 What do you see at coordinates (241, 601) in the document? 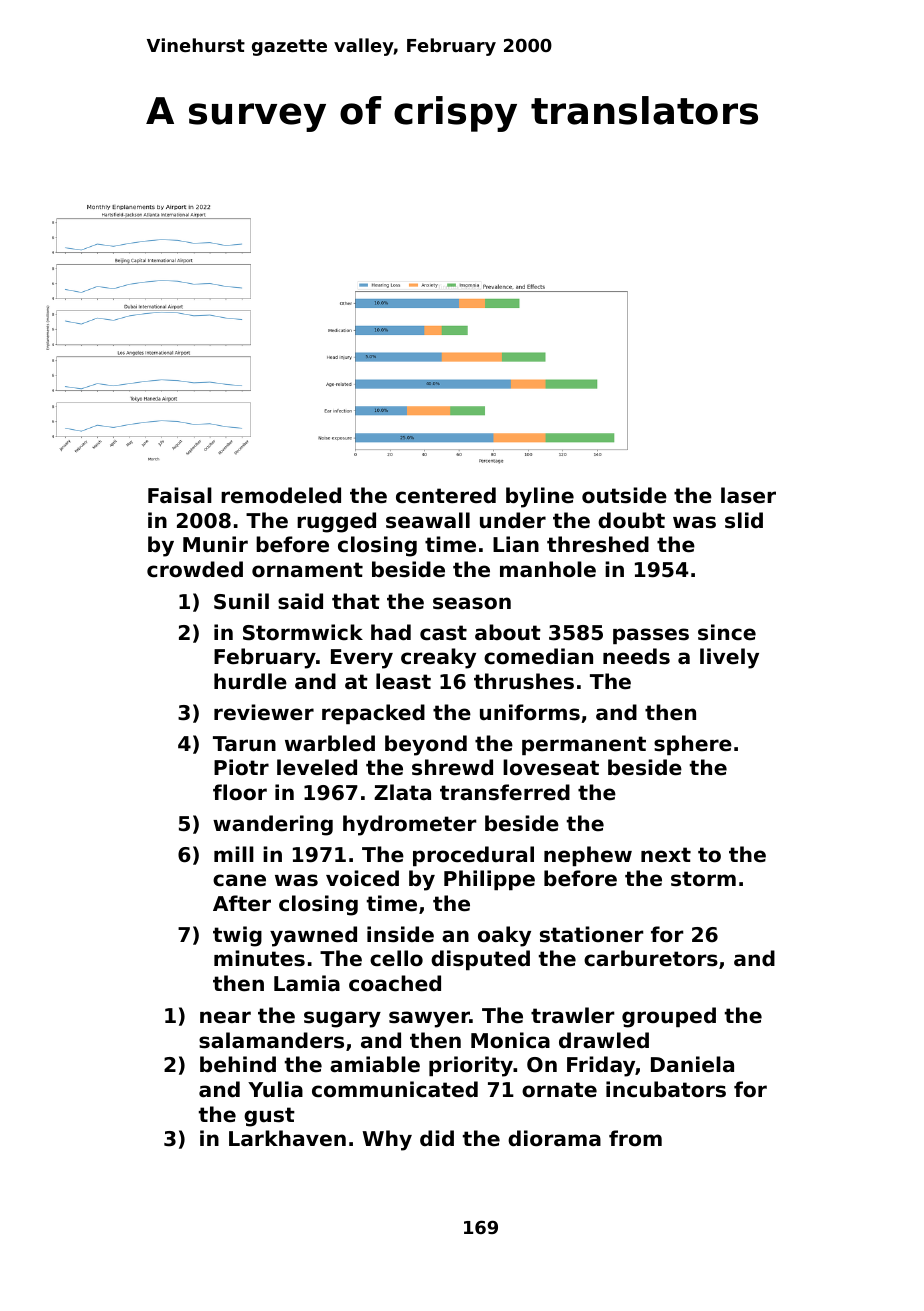
I see `Sunil` at bounding box center [241, 601].
